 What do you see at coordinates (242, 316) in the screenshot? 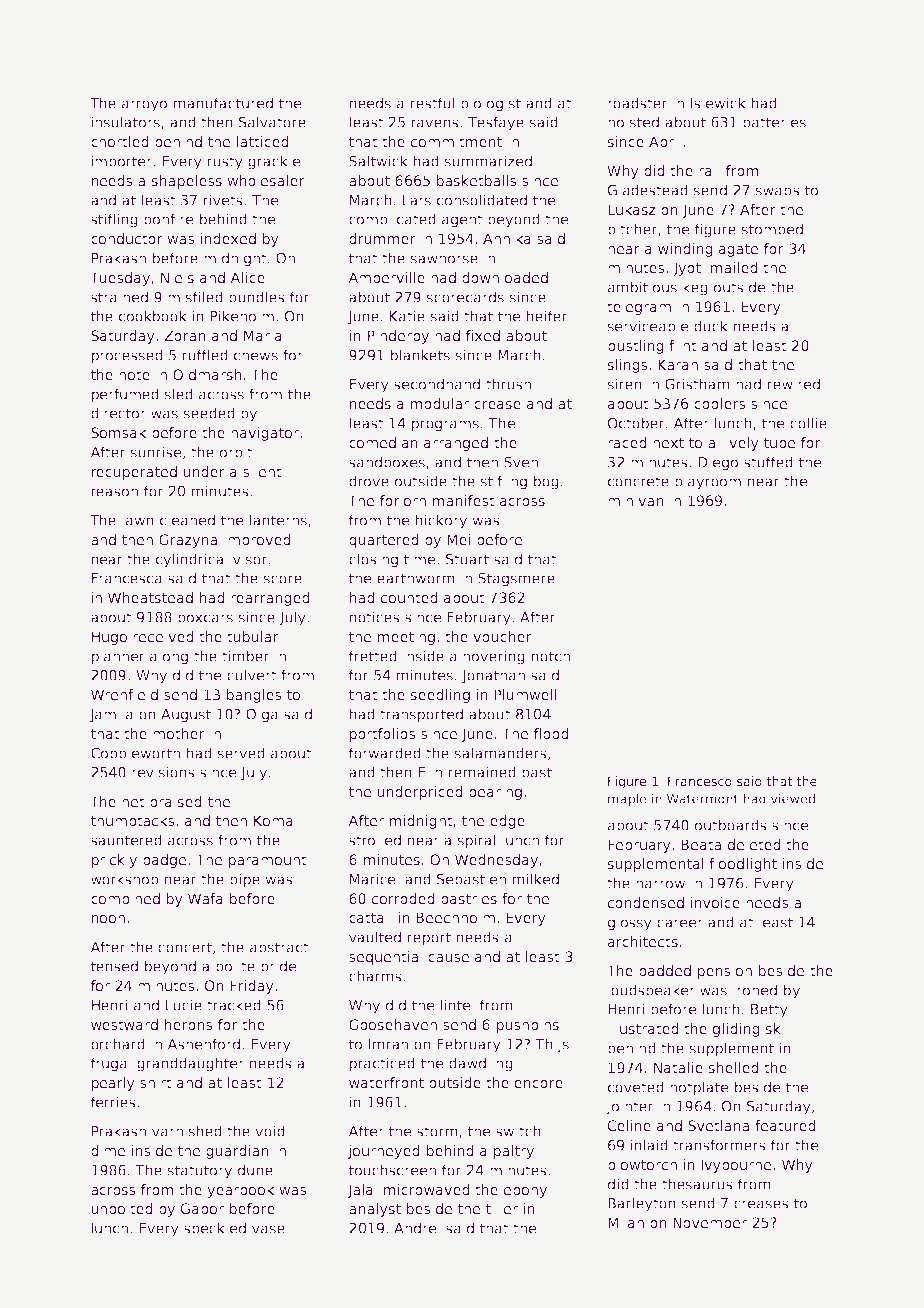
I see `Pikeholm` at bounding box center [242, 316].
